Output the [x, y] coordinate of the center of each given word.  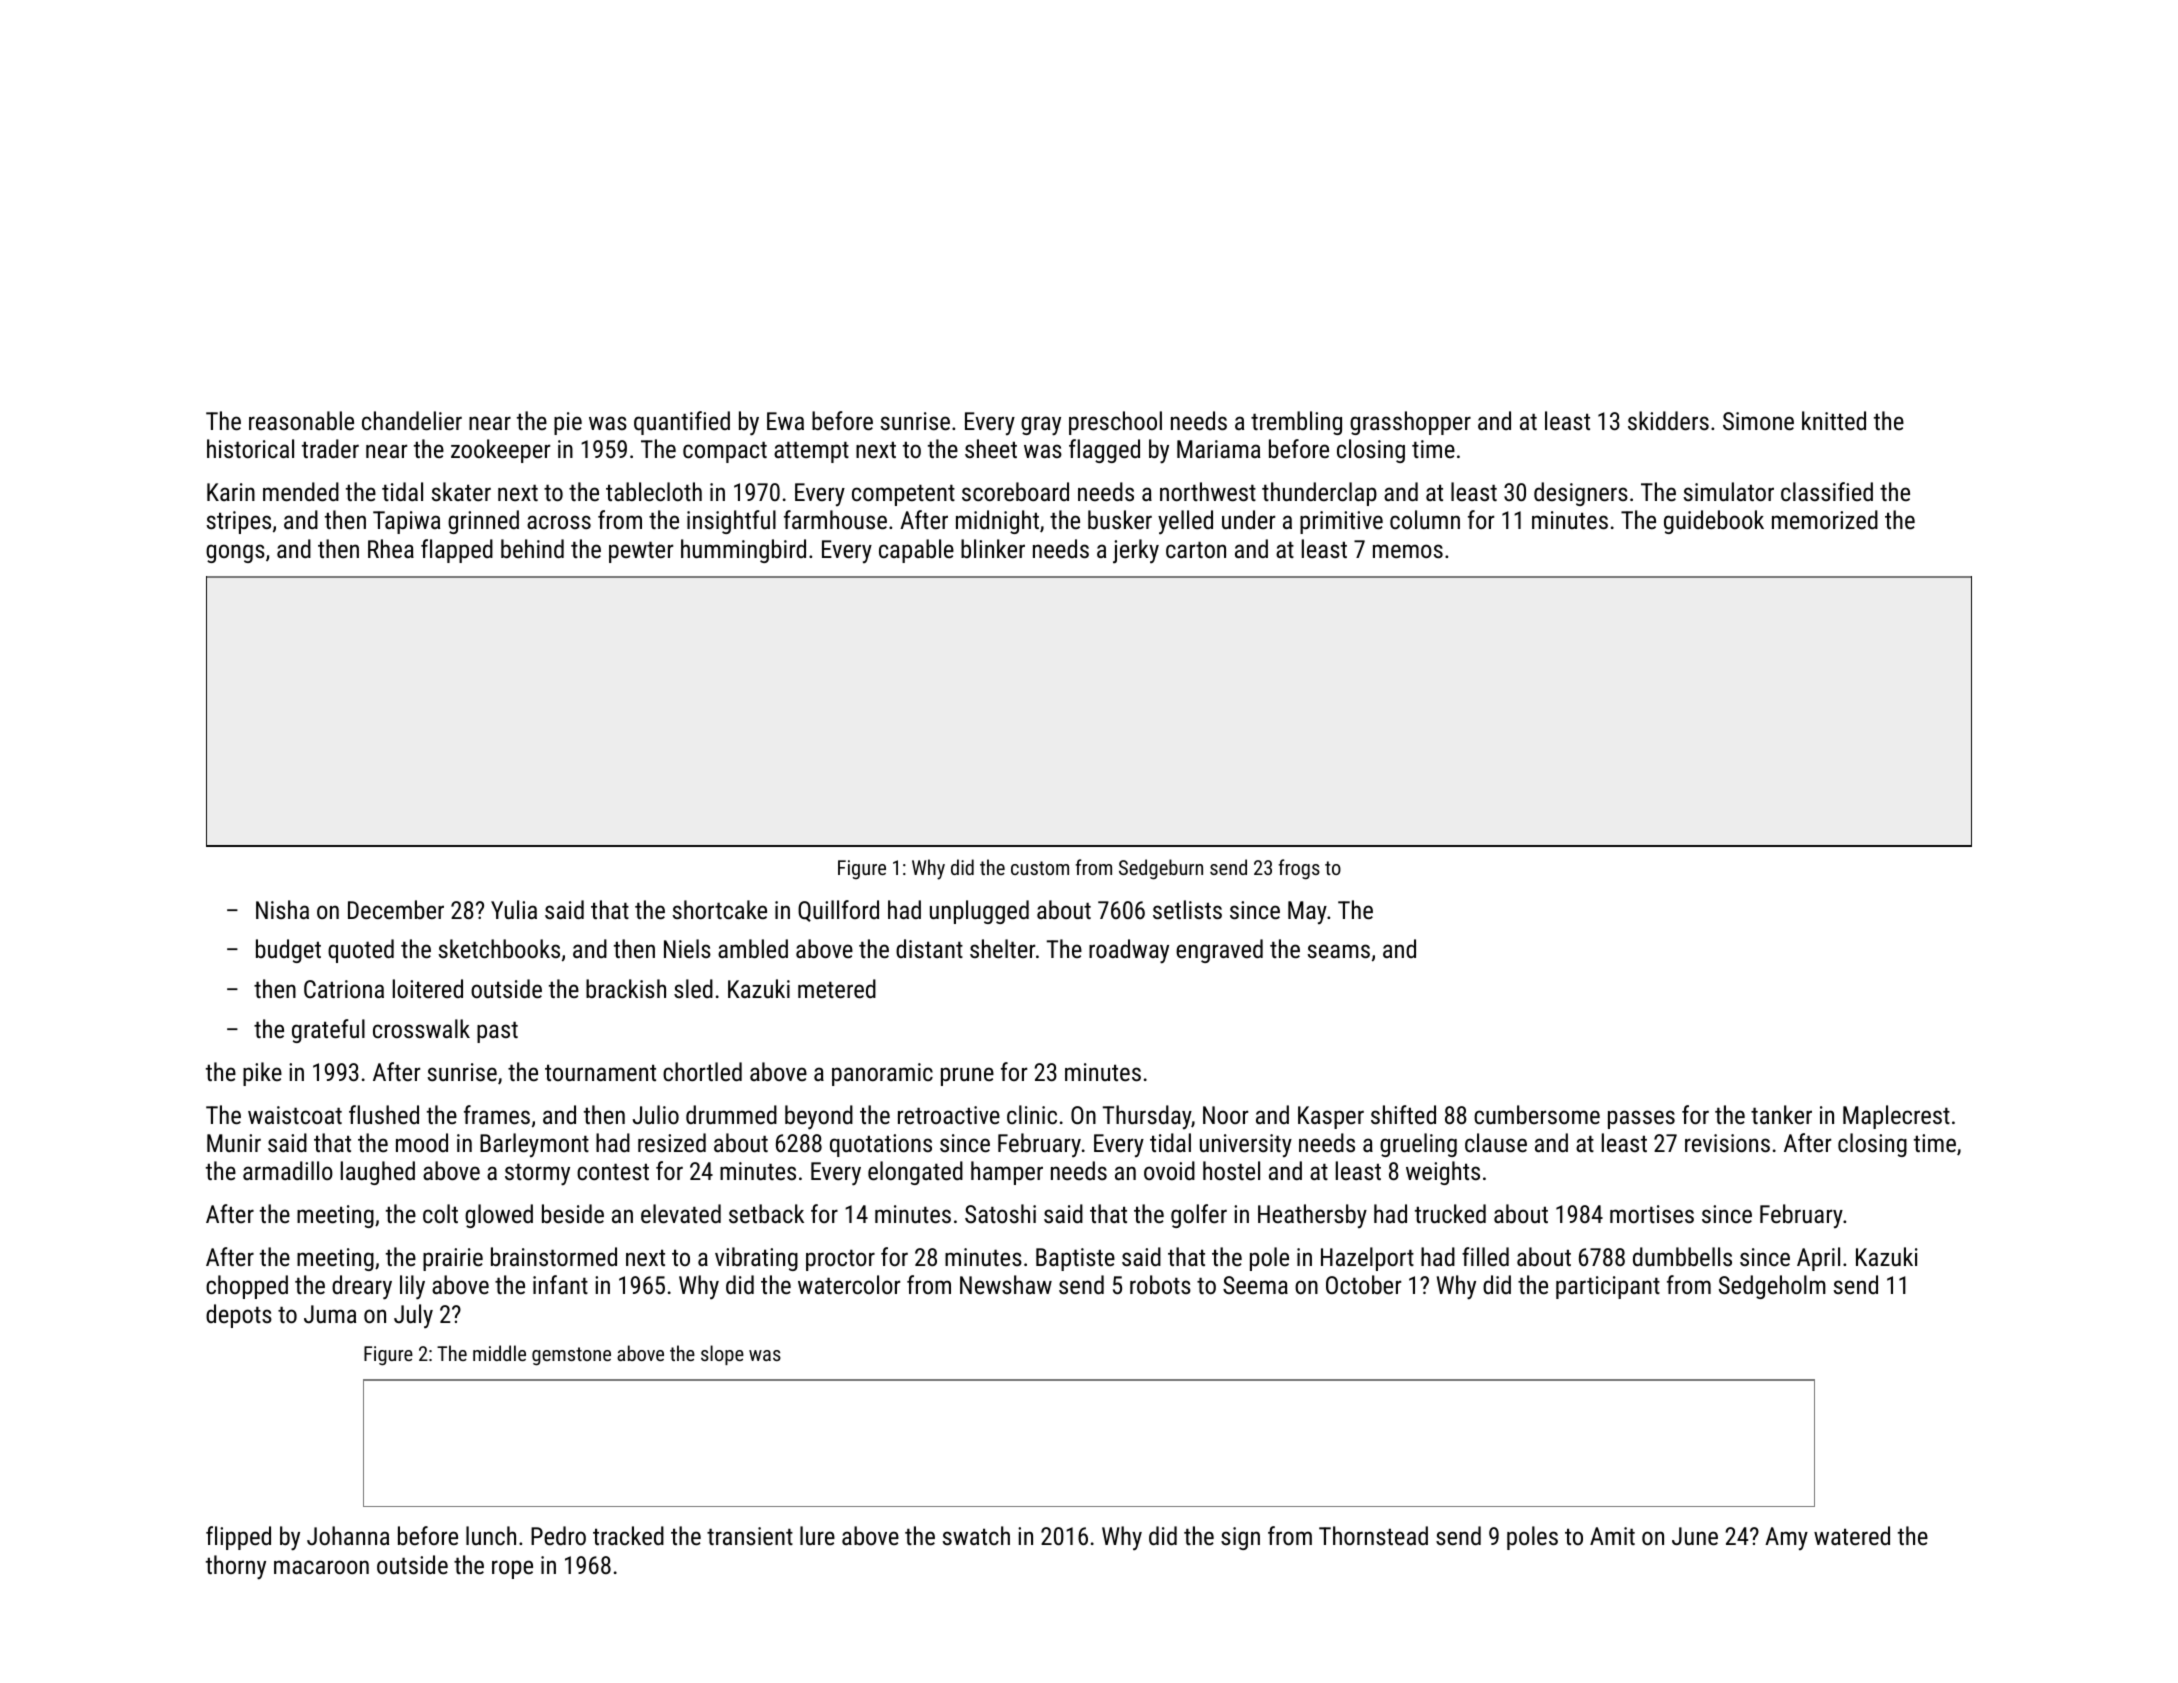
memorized [1825, 519]
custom [1040, 868]
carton [1196, 549]
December [396, 909]
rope [512, 1569]
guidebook [1714, 522]
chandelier [412, 420]
